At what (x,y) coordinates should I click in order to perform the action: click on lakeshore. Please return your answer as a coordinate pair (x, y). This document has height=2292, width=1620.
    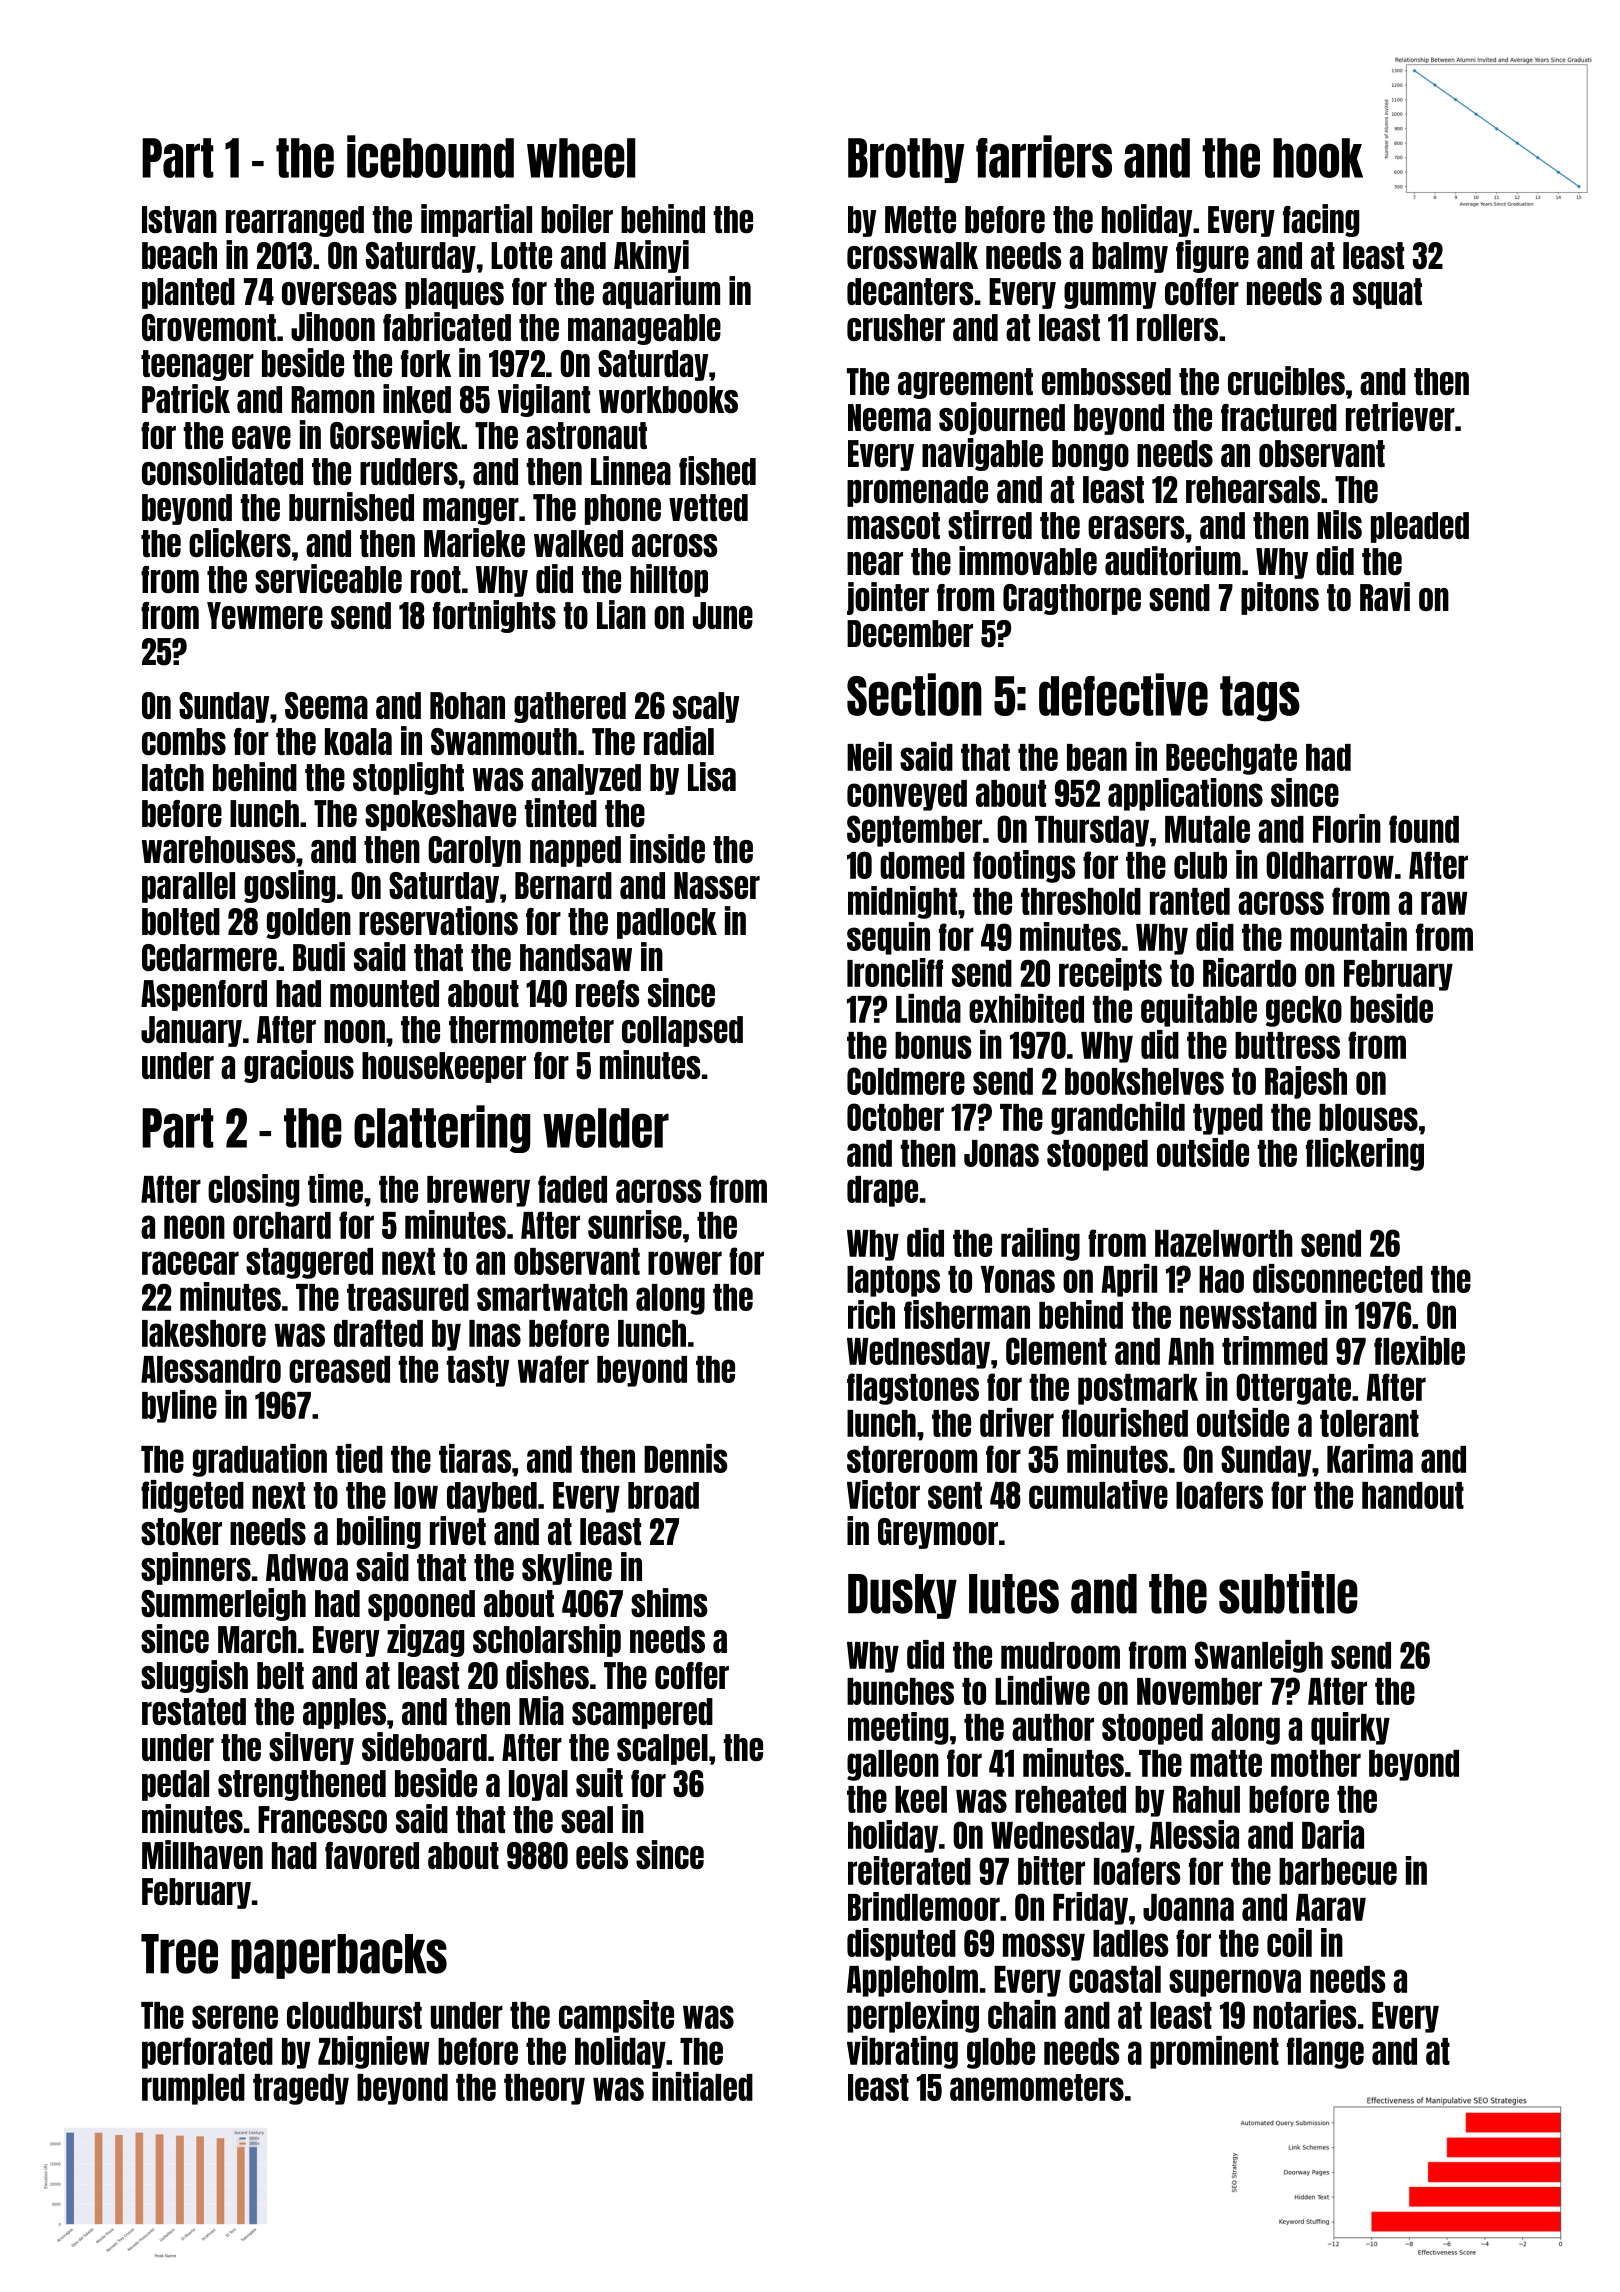
    Looking at the image, I should click on (204, 1333).
